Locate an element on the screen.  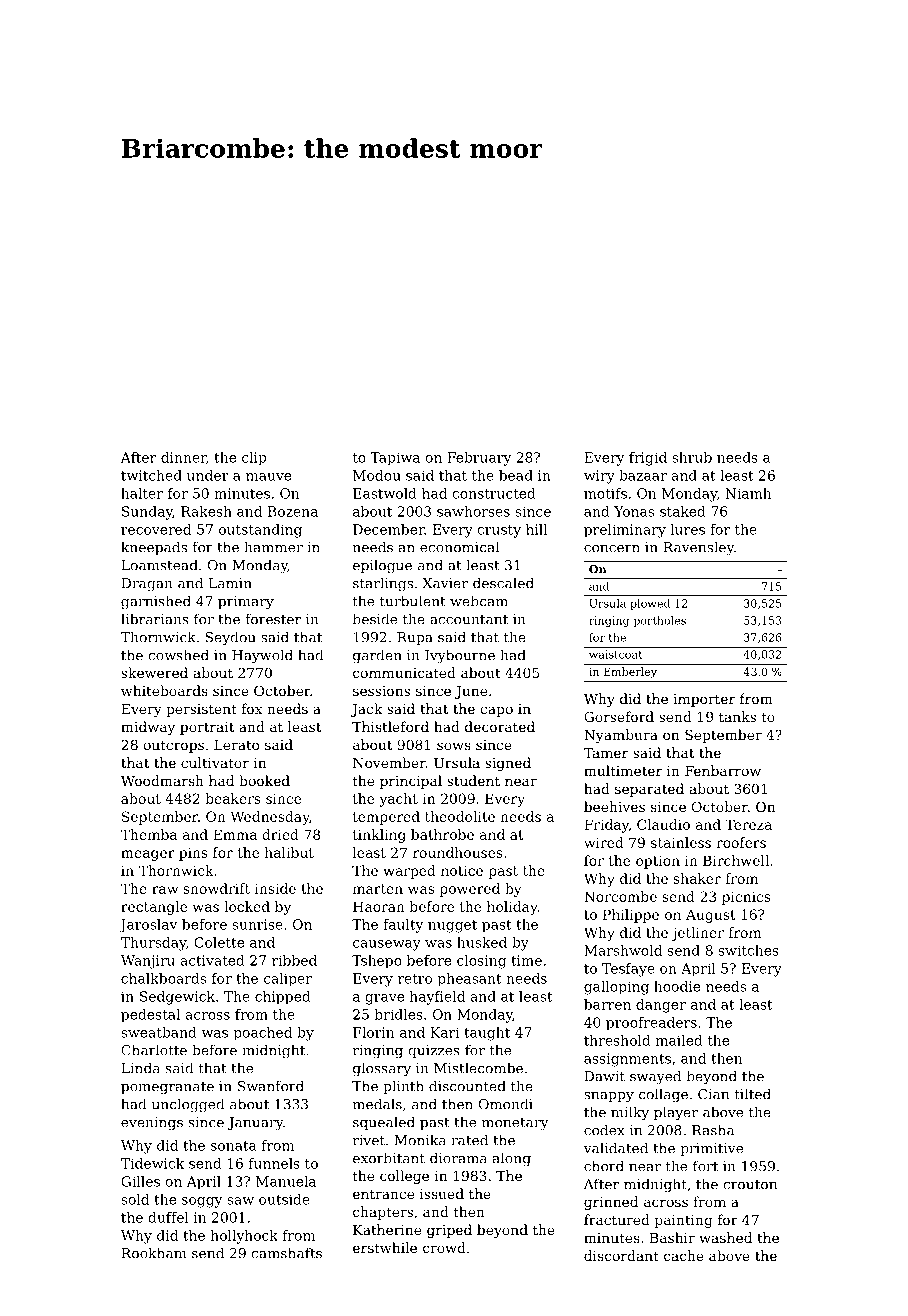
January is located at coordinates (255, 1124).
